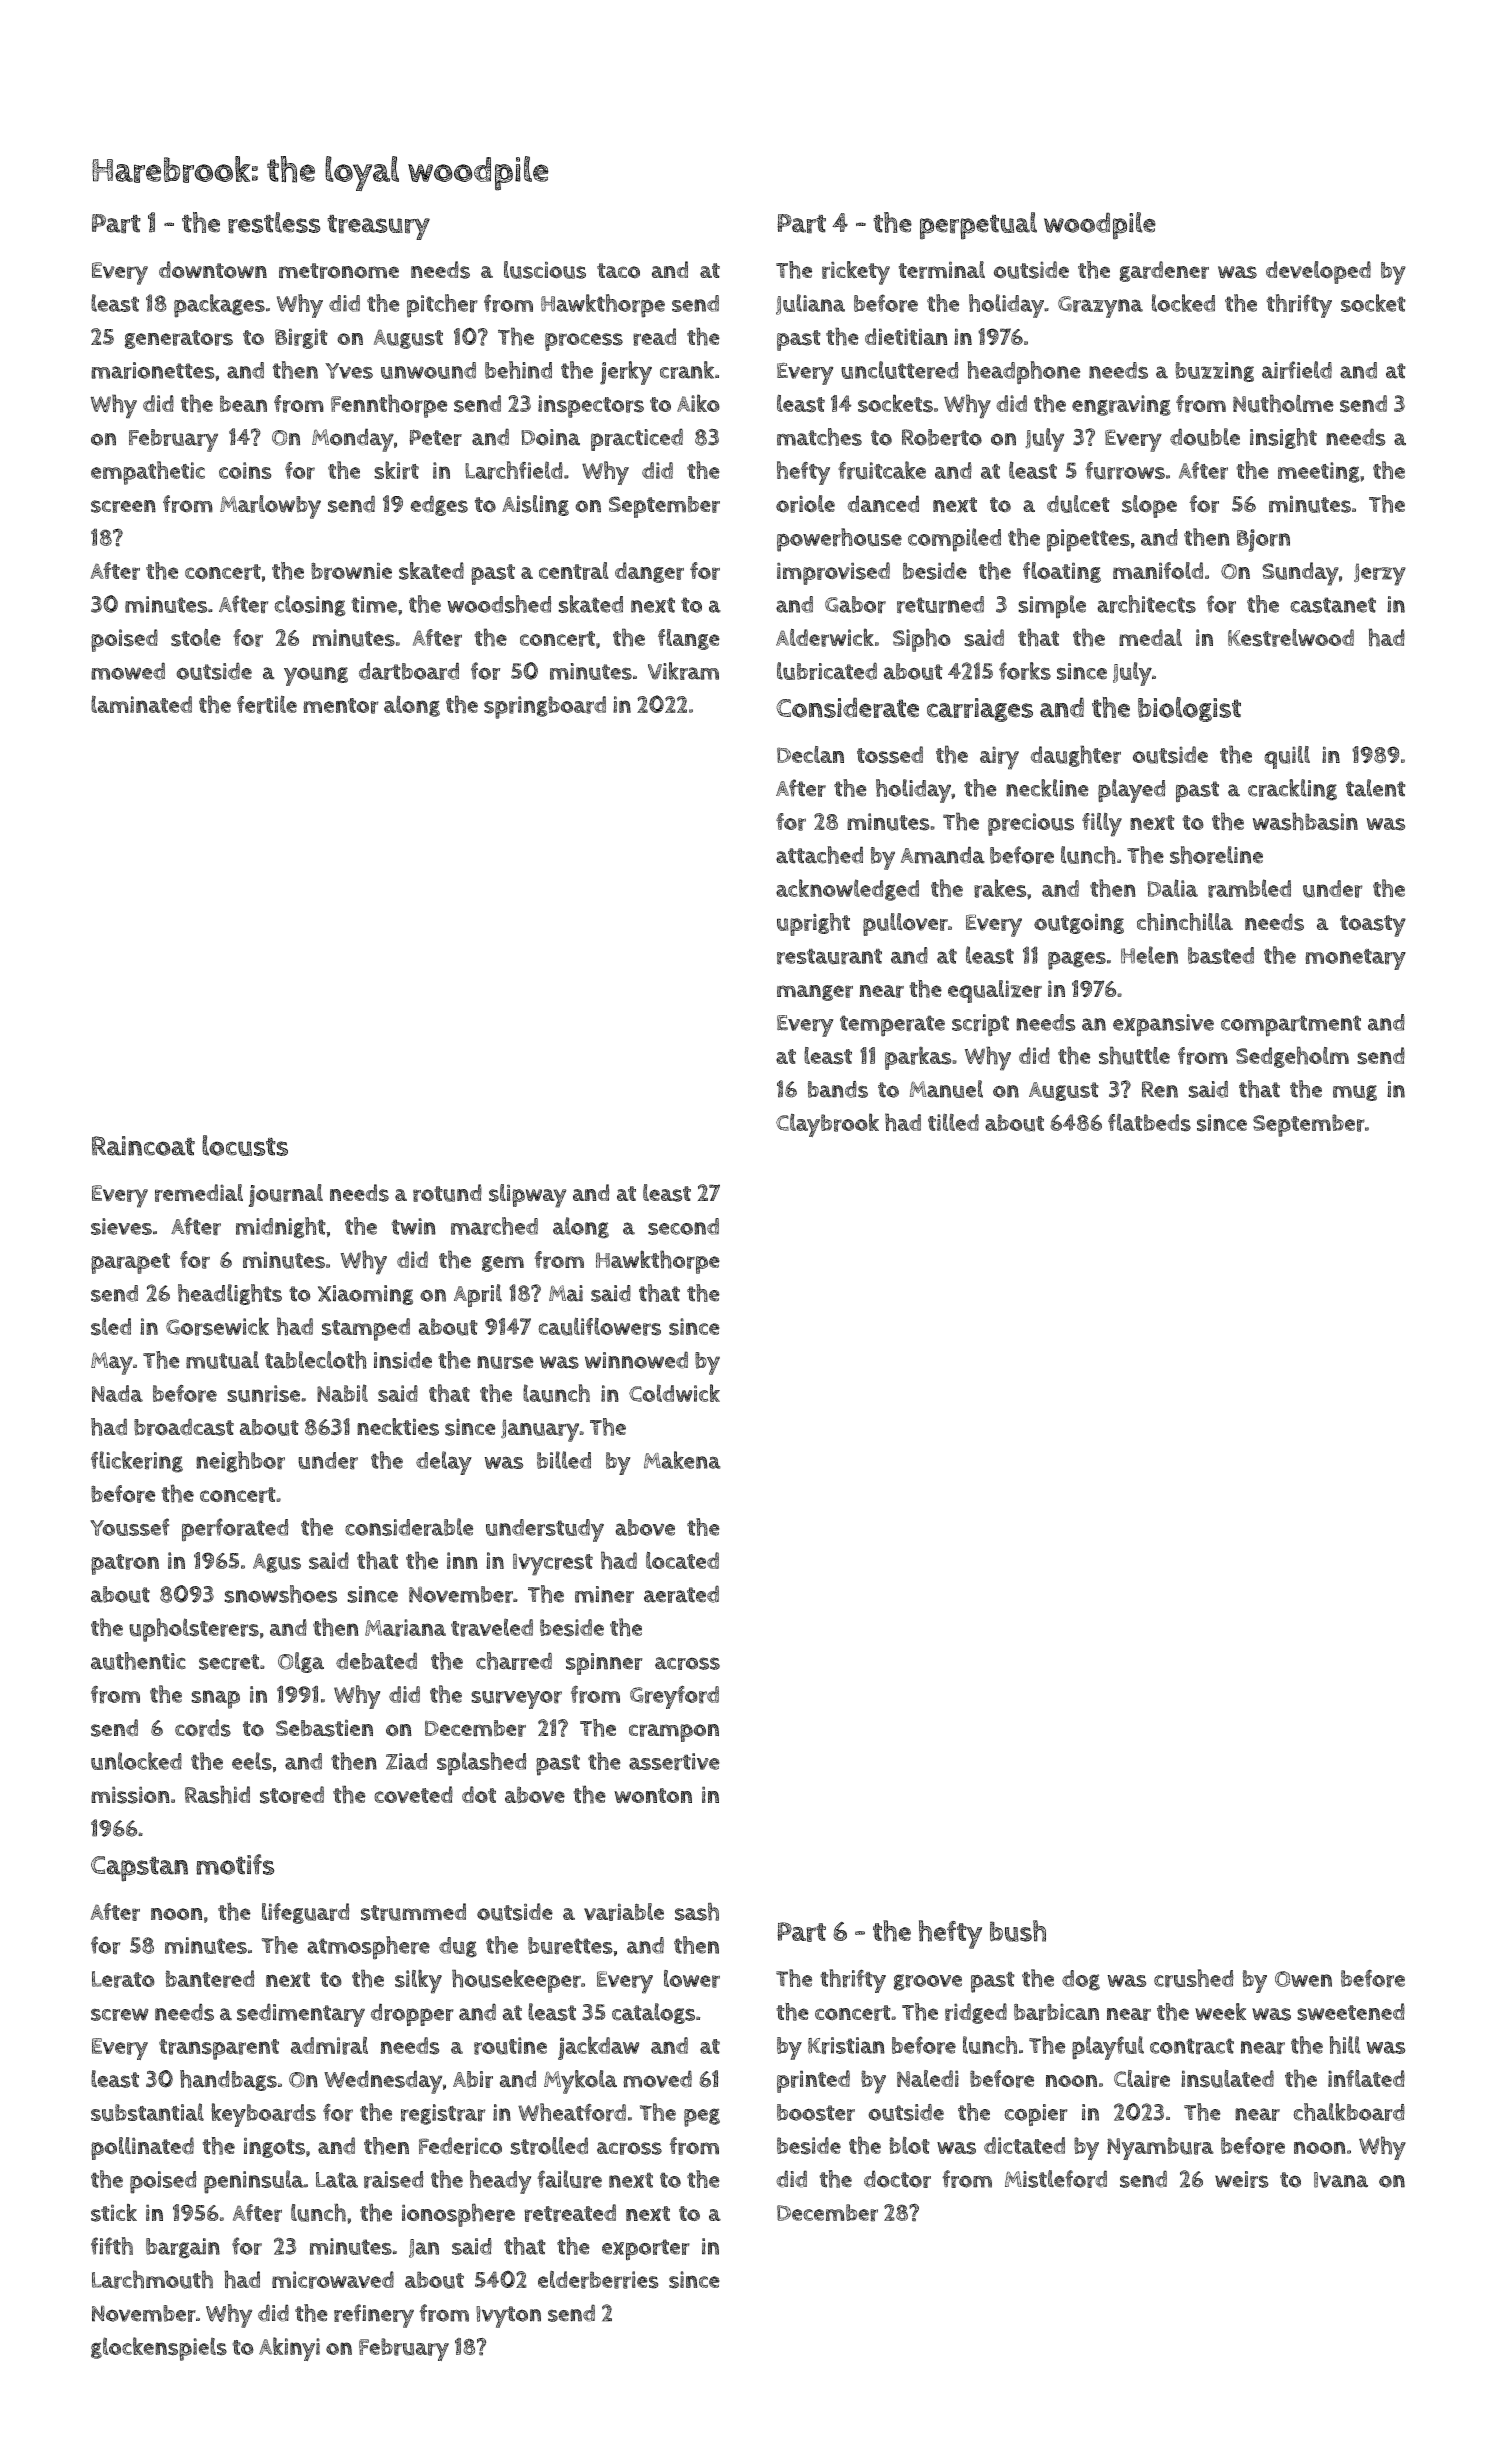  I want to click on doctor, so click(897, 2179).
